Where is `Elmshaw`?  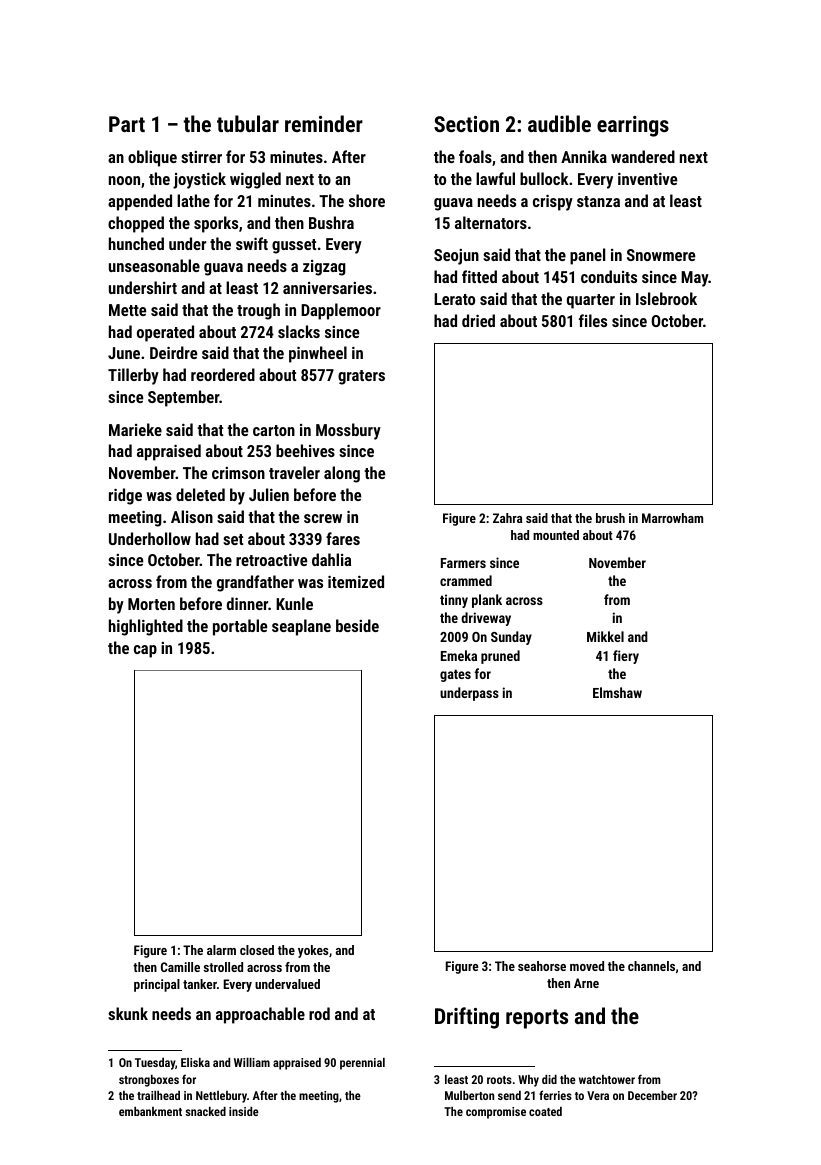
Elmshaw is located at coordinates (617, 692).
